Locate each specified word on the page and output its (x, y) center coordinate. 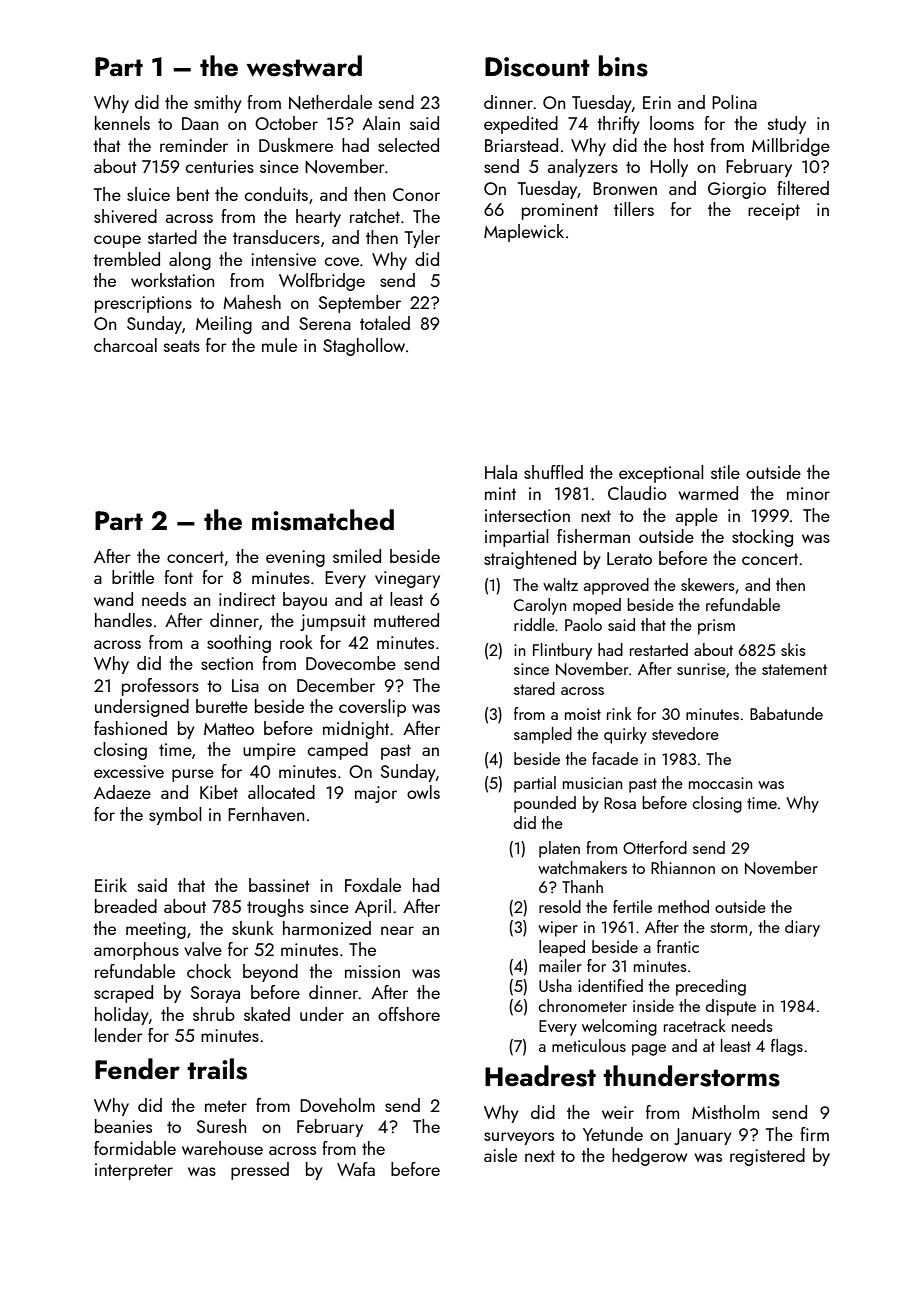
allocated (281, 792)
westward (304, 66)
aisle (500, 1155)
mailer (560, 965)
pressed (260, 1171)
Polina (734, 102)
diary (802, 928)
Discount (537, 67)
